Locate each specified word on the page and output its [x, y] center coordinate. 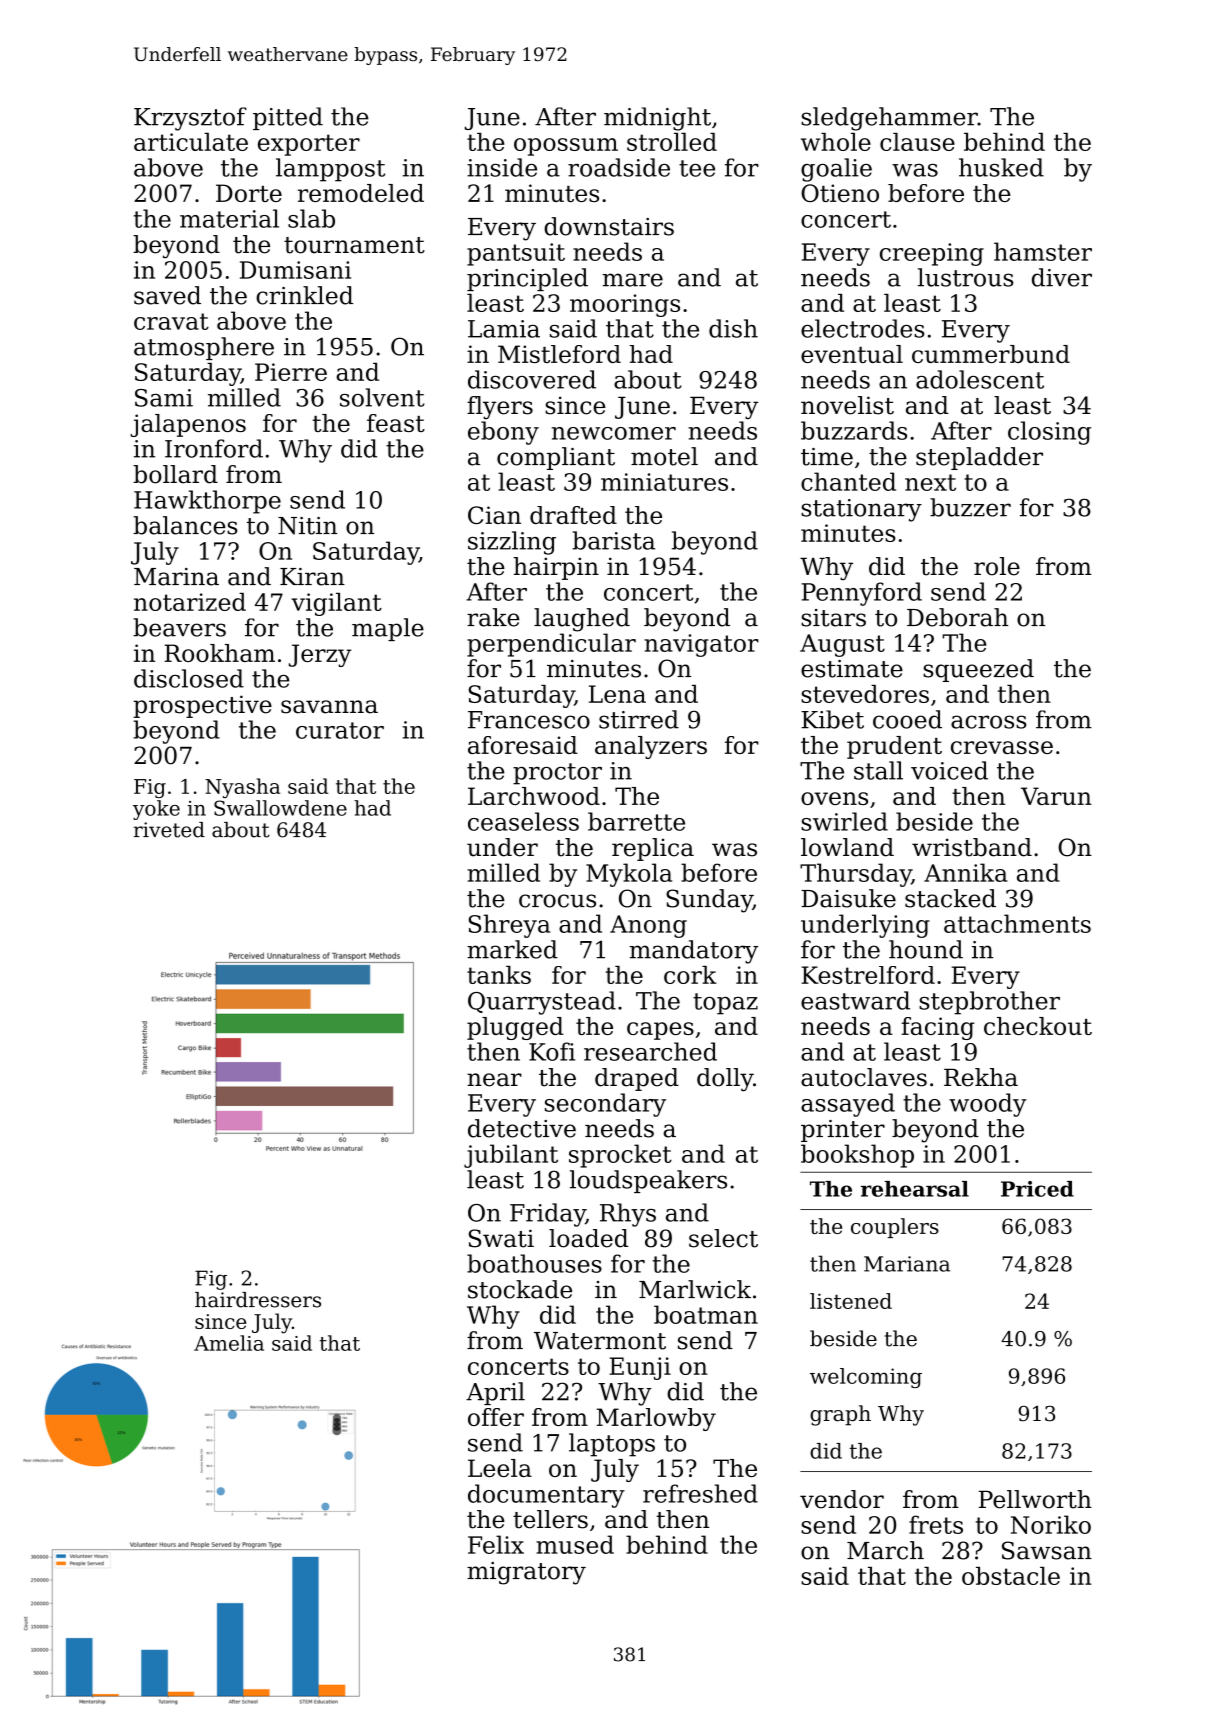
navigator [701, 645]
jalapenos [188, 425]
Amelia [229, 1343]
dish [733, 328]
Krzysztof [190, 119]
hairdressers [258, 1300]
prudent [894, 747]
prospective [202, 706]
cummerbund [991, 354]
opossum [566, 147]
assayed [848, 1105]
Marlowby [656, 1419]
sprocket [620, 1156]
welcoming [866, 1378]
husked [1001, 167]
